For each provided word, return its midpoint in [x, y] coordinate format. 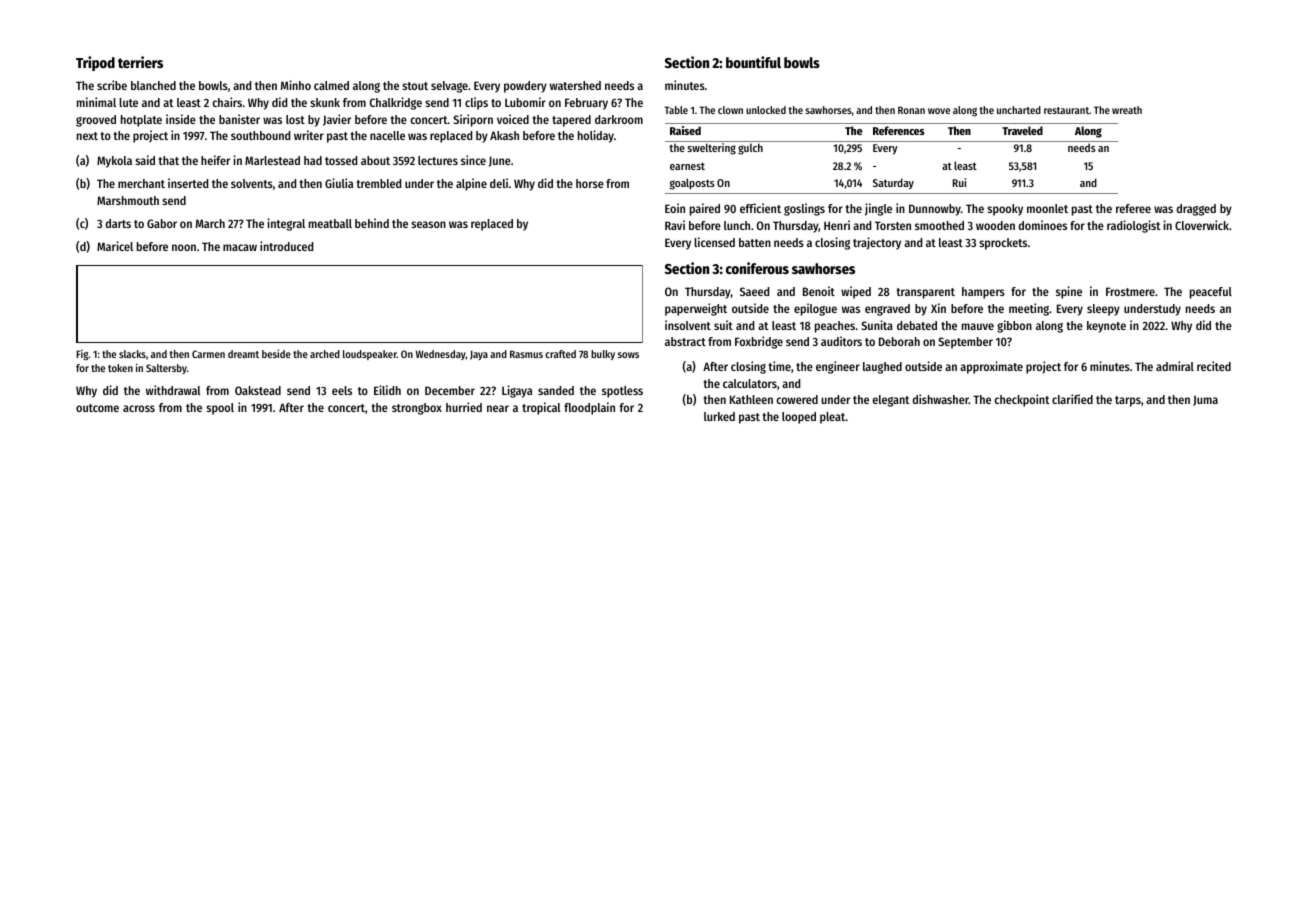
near [498, 408]
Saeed [754, 291]
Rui [959, 182]
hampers [983, 293]
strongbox [417, 409]
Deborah [899, 341]
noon [184, 247]
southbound [260, 135]
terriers [140, 62]
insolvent [688, 325]
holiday [596, 136]
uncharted [1019, 110]
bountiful [753, 62]
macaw [240, 247]
